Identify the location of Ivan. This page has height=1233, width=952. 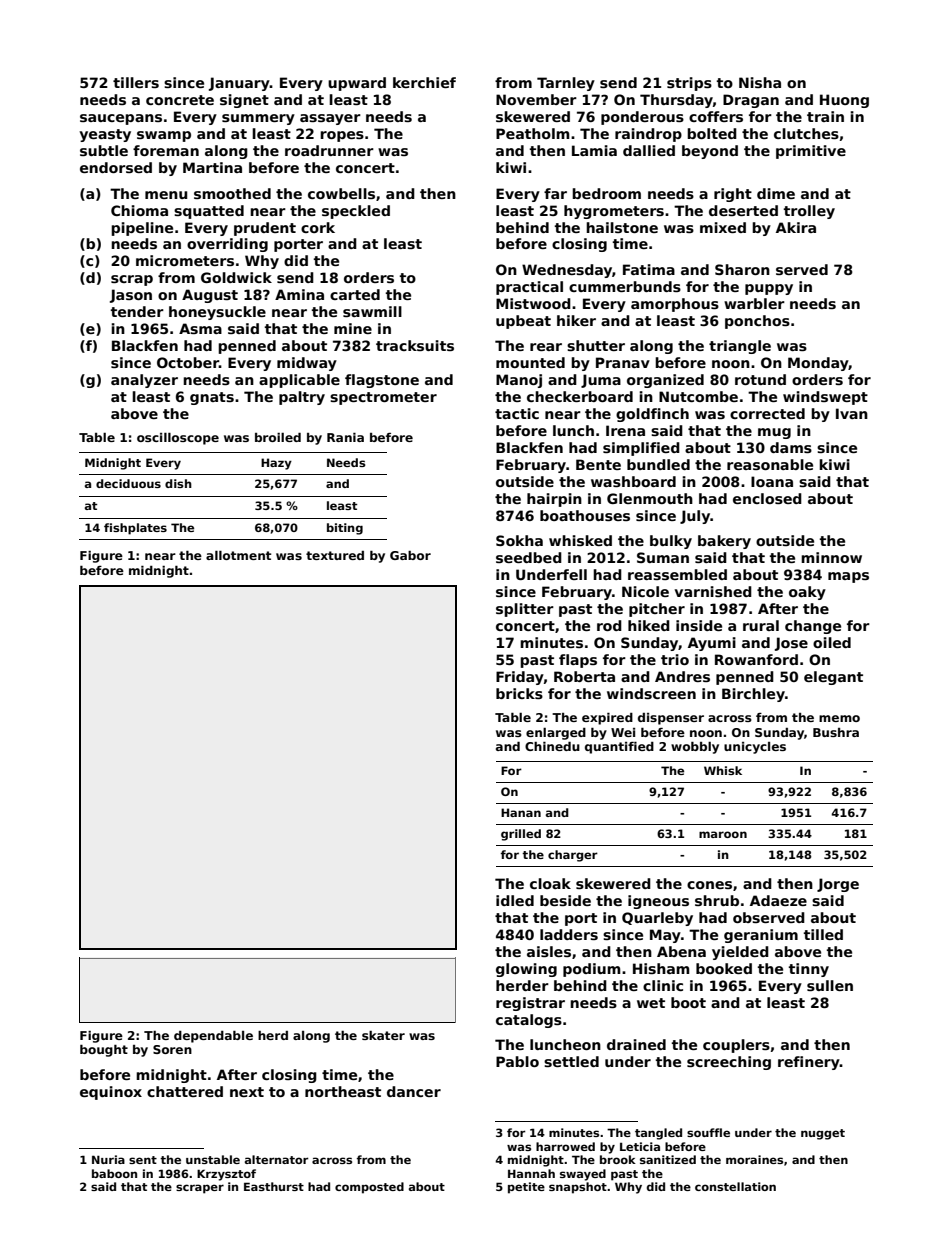
(852, 413).
